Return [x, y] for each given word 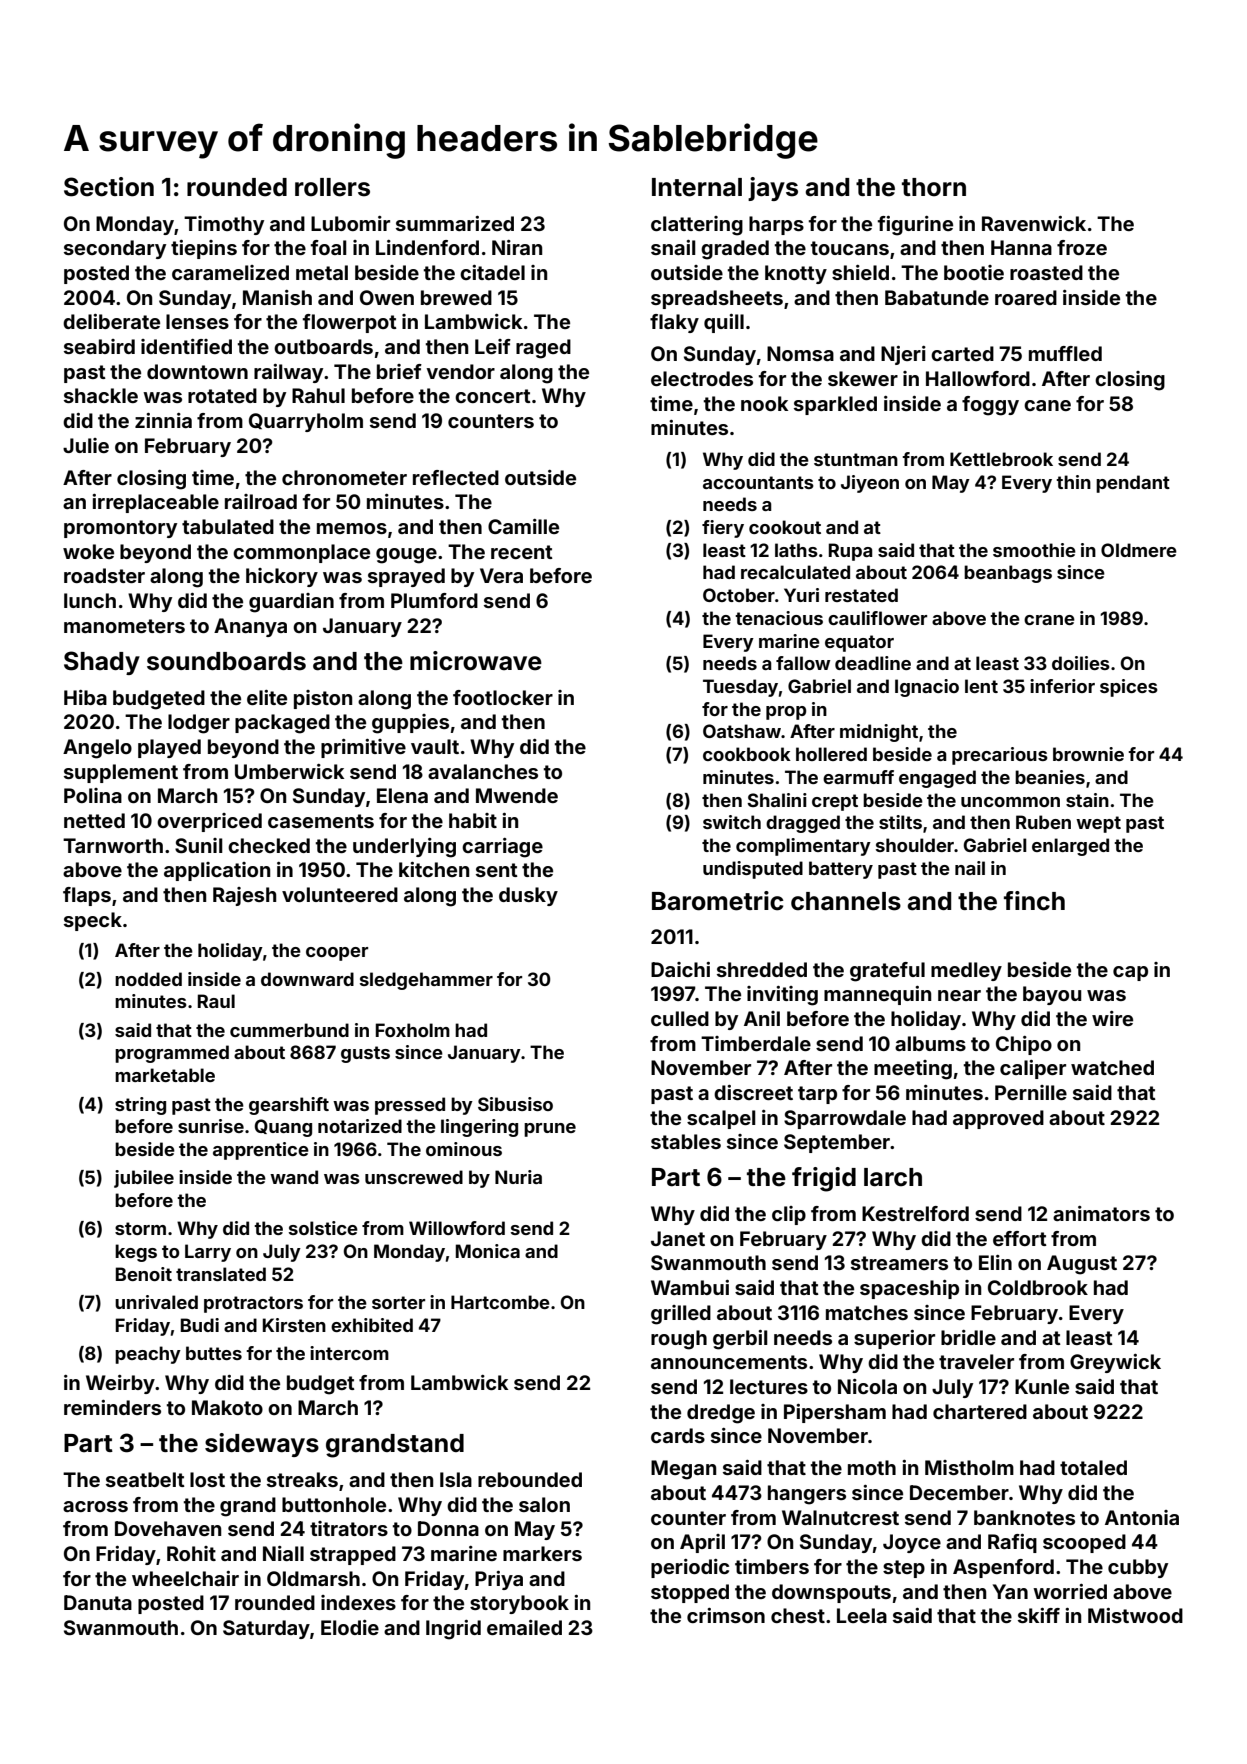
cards [678, 1435]
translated [221, 1274]
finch [1034, 901]
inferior [1062, 686]
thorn [934, 187]
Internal [697, 187]
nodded [148, 979]
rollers [332, 187]
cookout [785, 527]
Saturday [266, 1629]
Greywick [1115, 1363]
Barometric [718, 901]
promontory [120, 529]
